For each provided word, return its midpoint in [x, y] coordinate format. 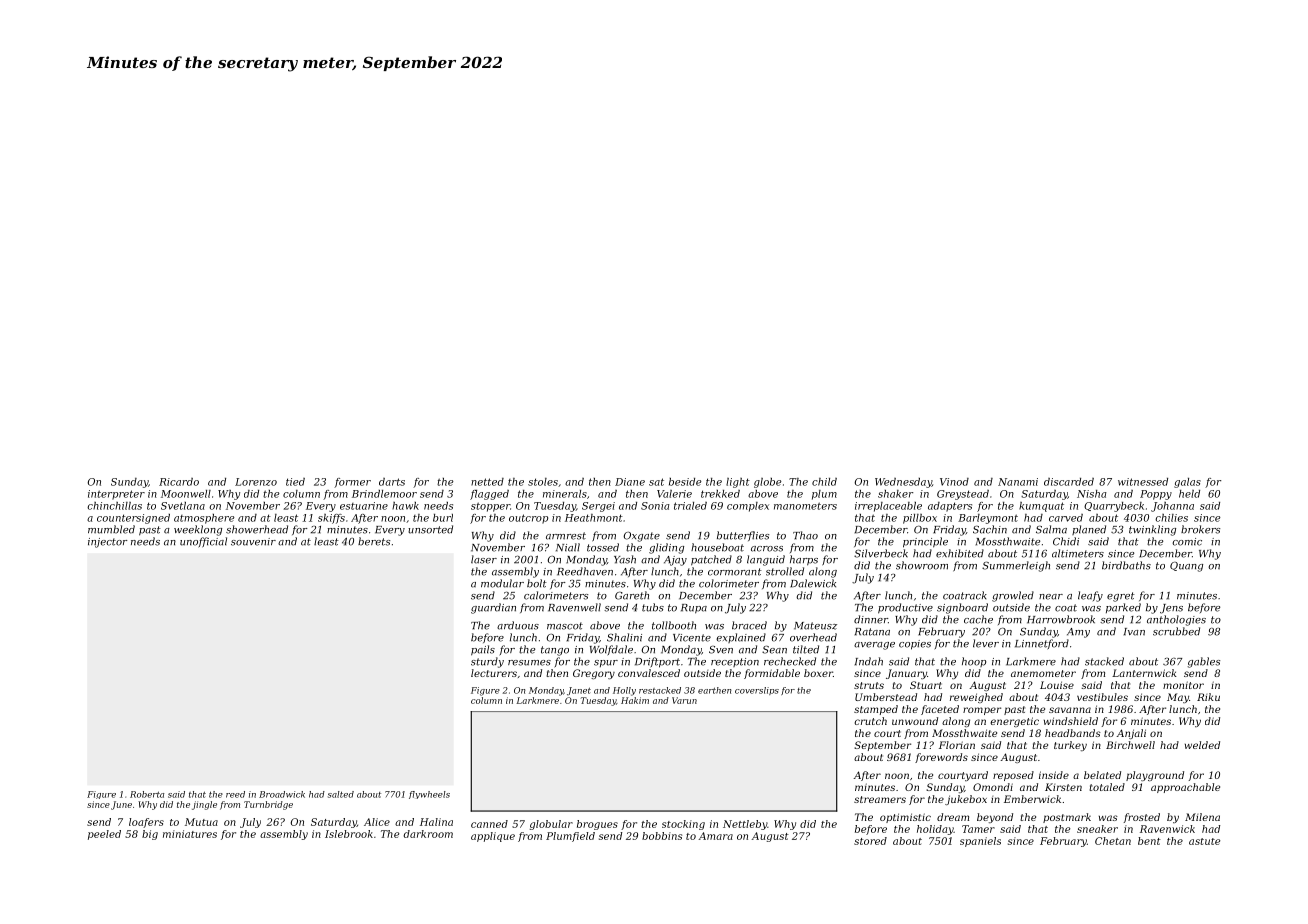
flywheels [429, 795]
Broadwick [282, 794]
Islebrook [349, 834]
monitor [1183, 685]
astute [1204, 841]
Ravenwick [1167, 829]
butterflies [743, 536]
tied [295, 482]
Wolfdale [611, 650]
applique [493, 837]
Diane [630, 482]
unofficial [203, 542]
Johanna [1172, 507]
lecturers [494, 673]
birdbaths [1126, 565]
